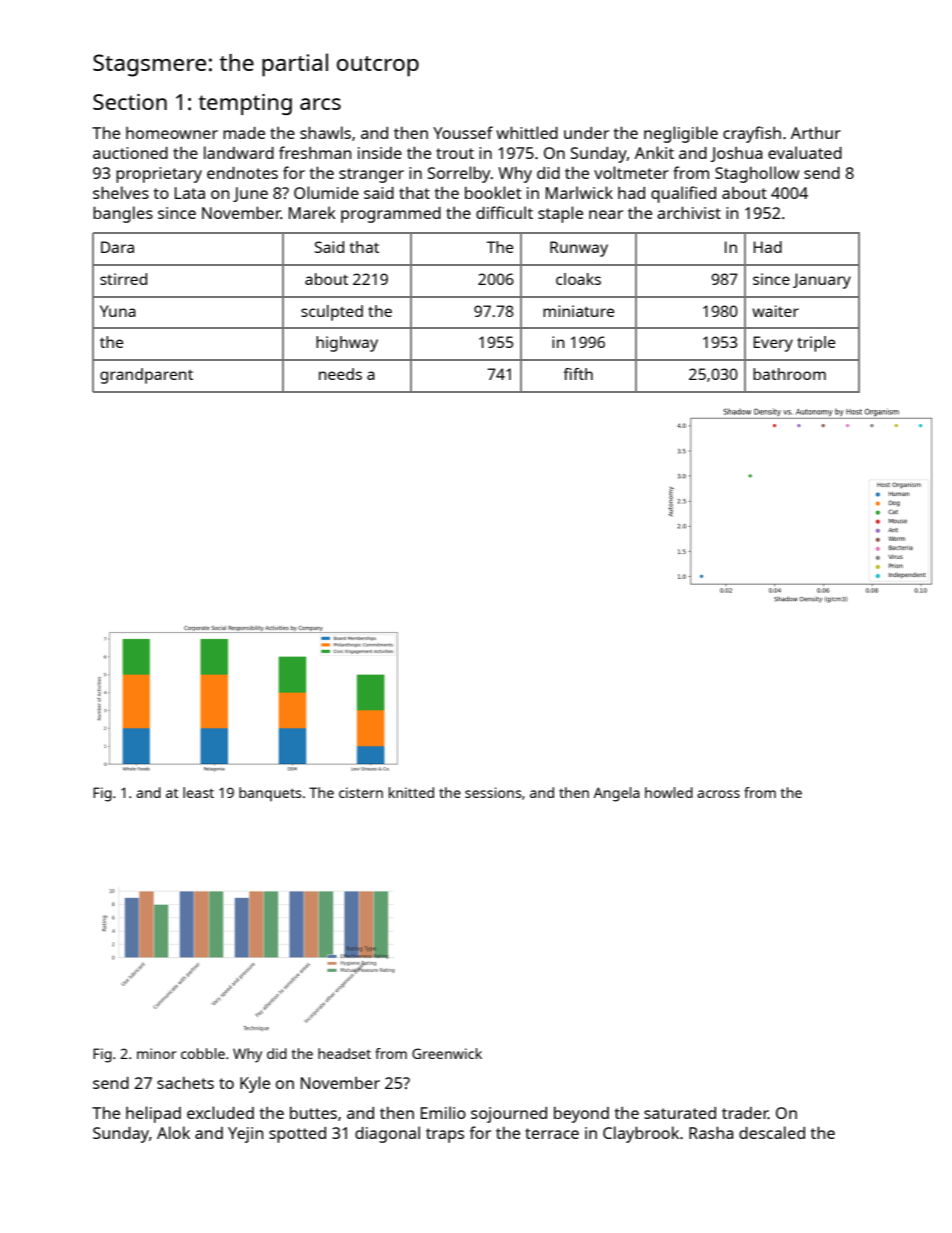 Image resolution: width=952 pixels, height=1233 pixels. I want to click on Yejin, so click(245, 1135).
